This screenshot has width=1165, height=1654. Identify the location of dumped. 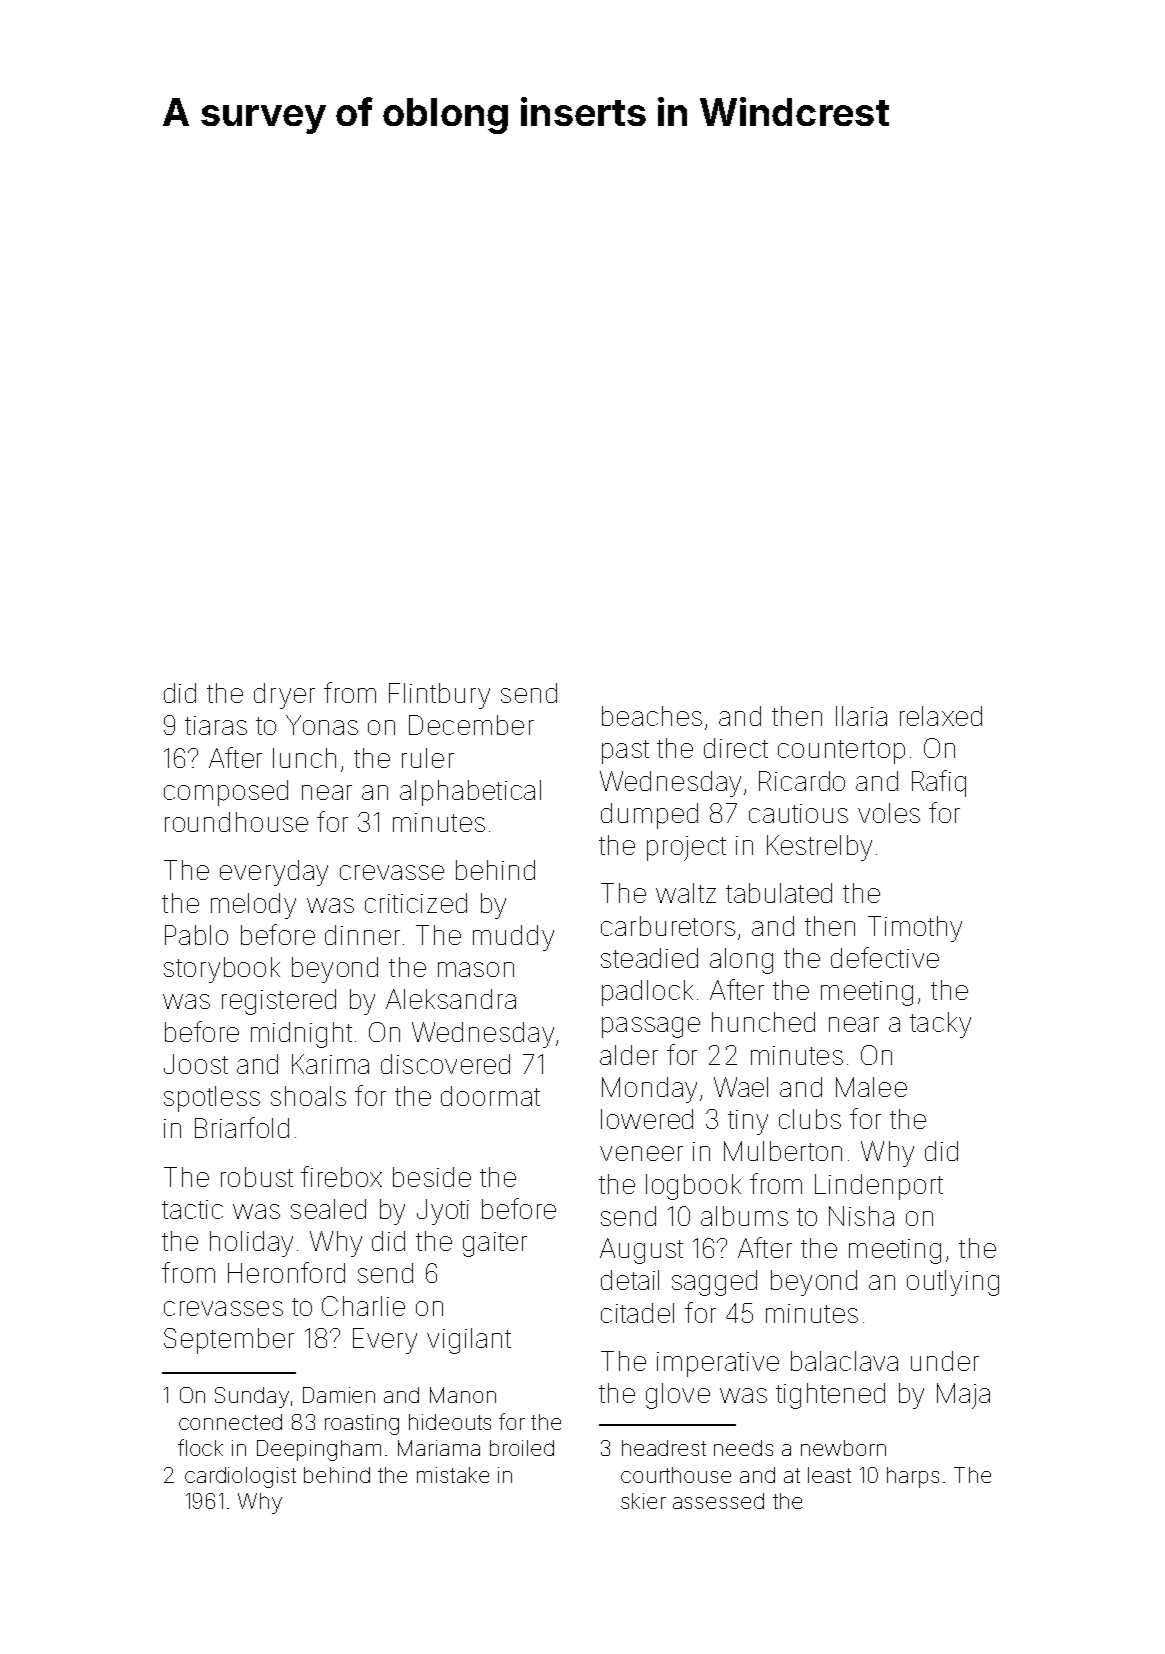
(649, 816).
